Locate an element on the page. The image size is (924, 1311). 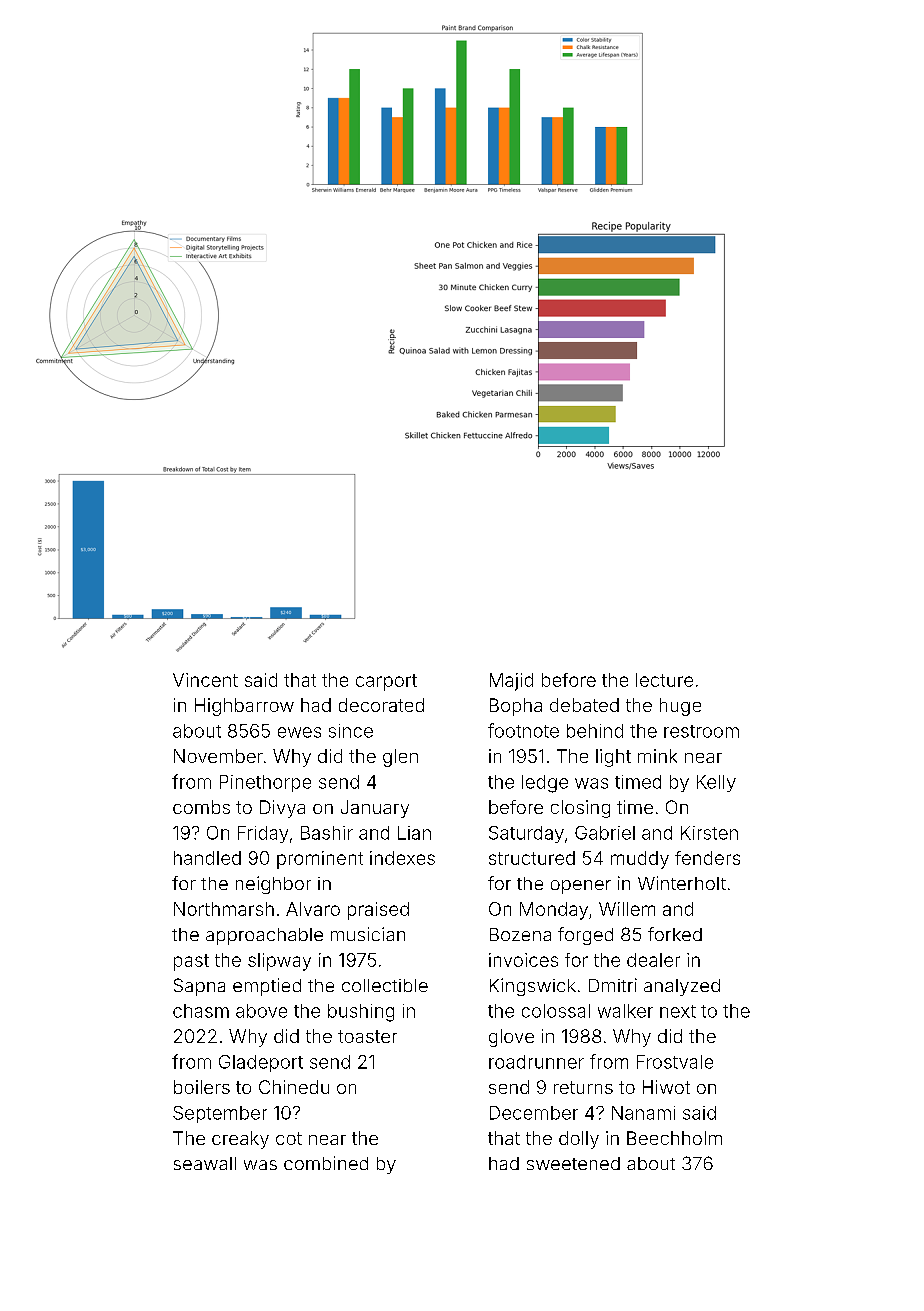
Divya is located at coordinates (282, 809).
